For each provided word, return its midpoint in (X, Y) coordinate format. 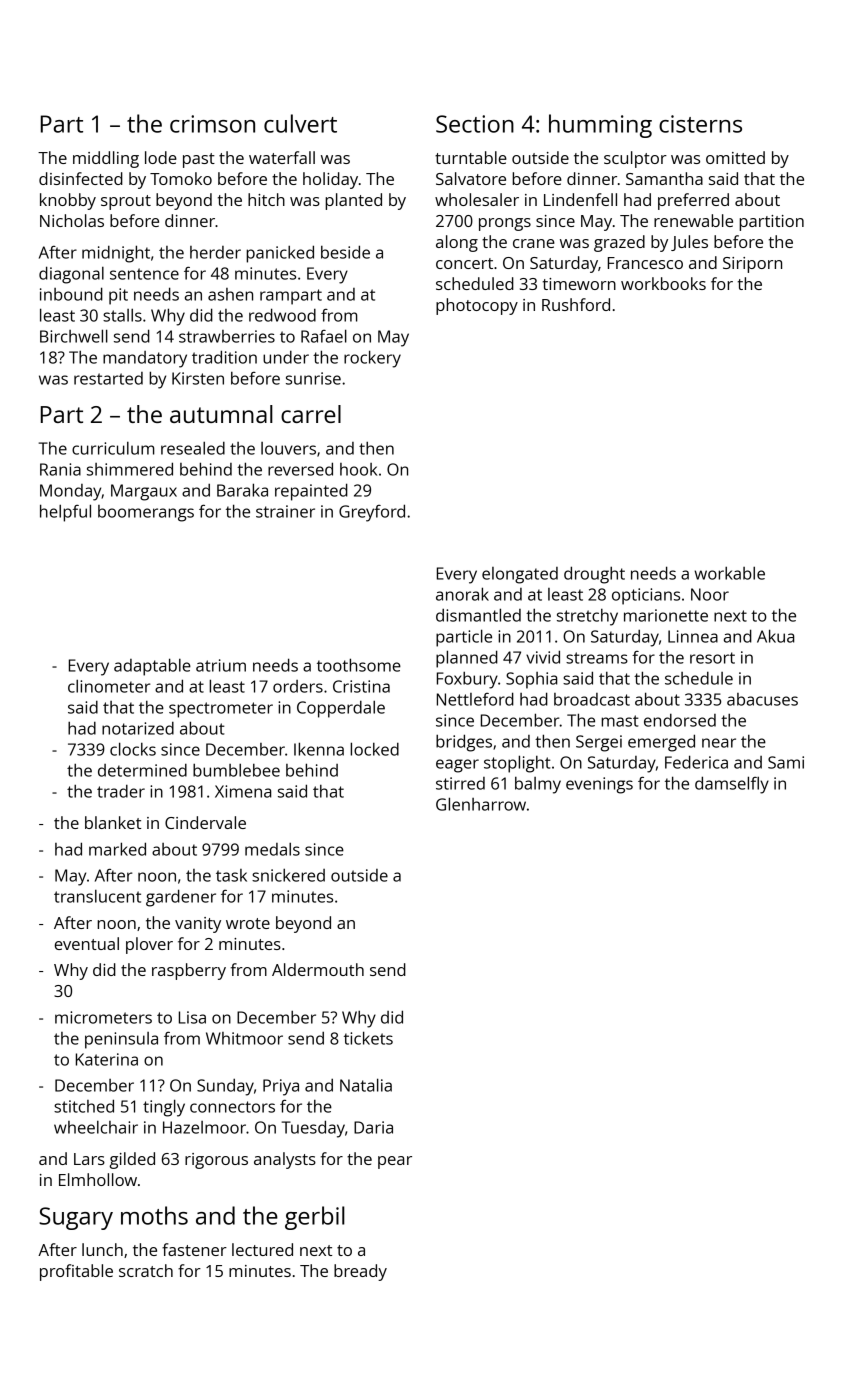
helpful (65, 513)
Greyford (372, 513)
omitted (735, 157)
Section (475, 124)
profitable (76, 1272)
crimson (212, 124)
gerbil (315, 1218)
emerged (661, 743)
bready (360, 1272)
